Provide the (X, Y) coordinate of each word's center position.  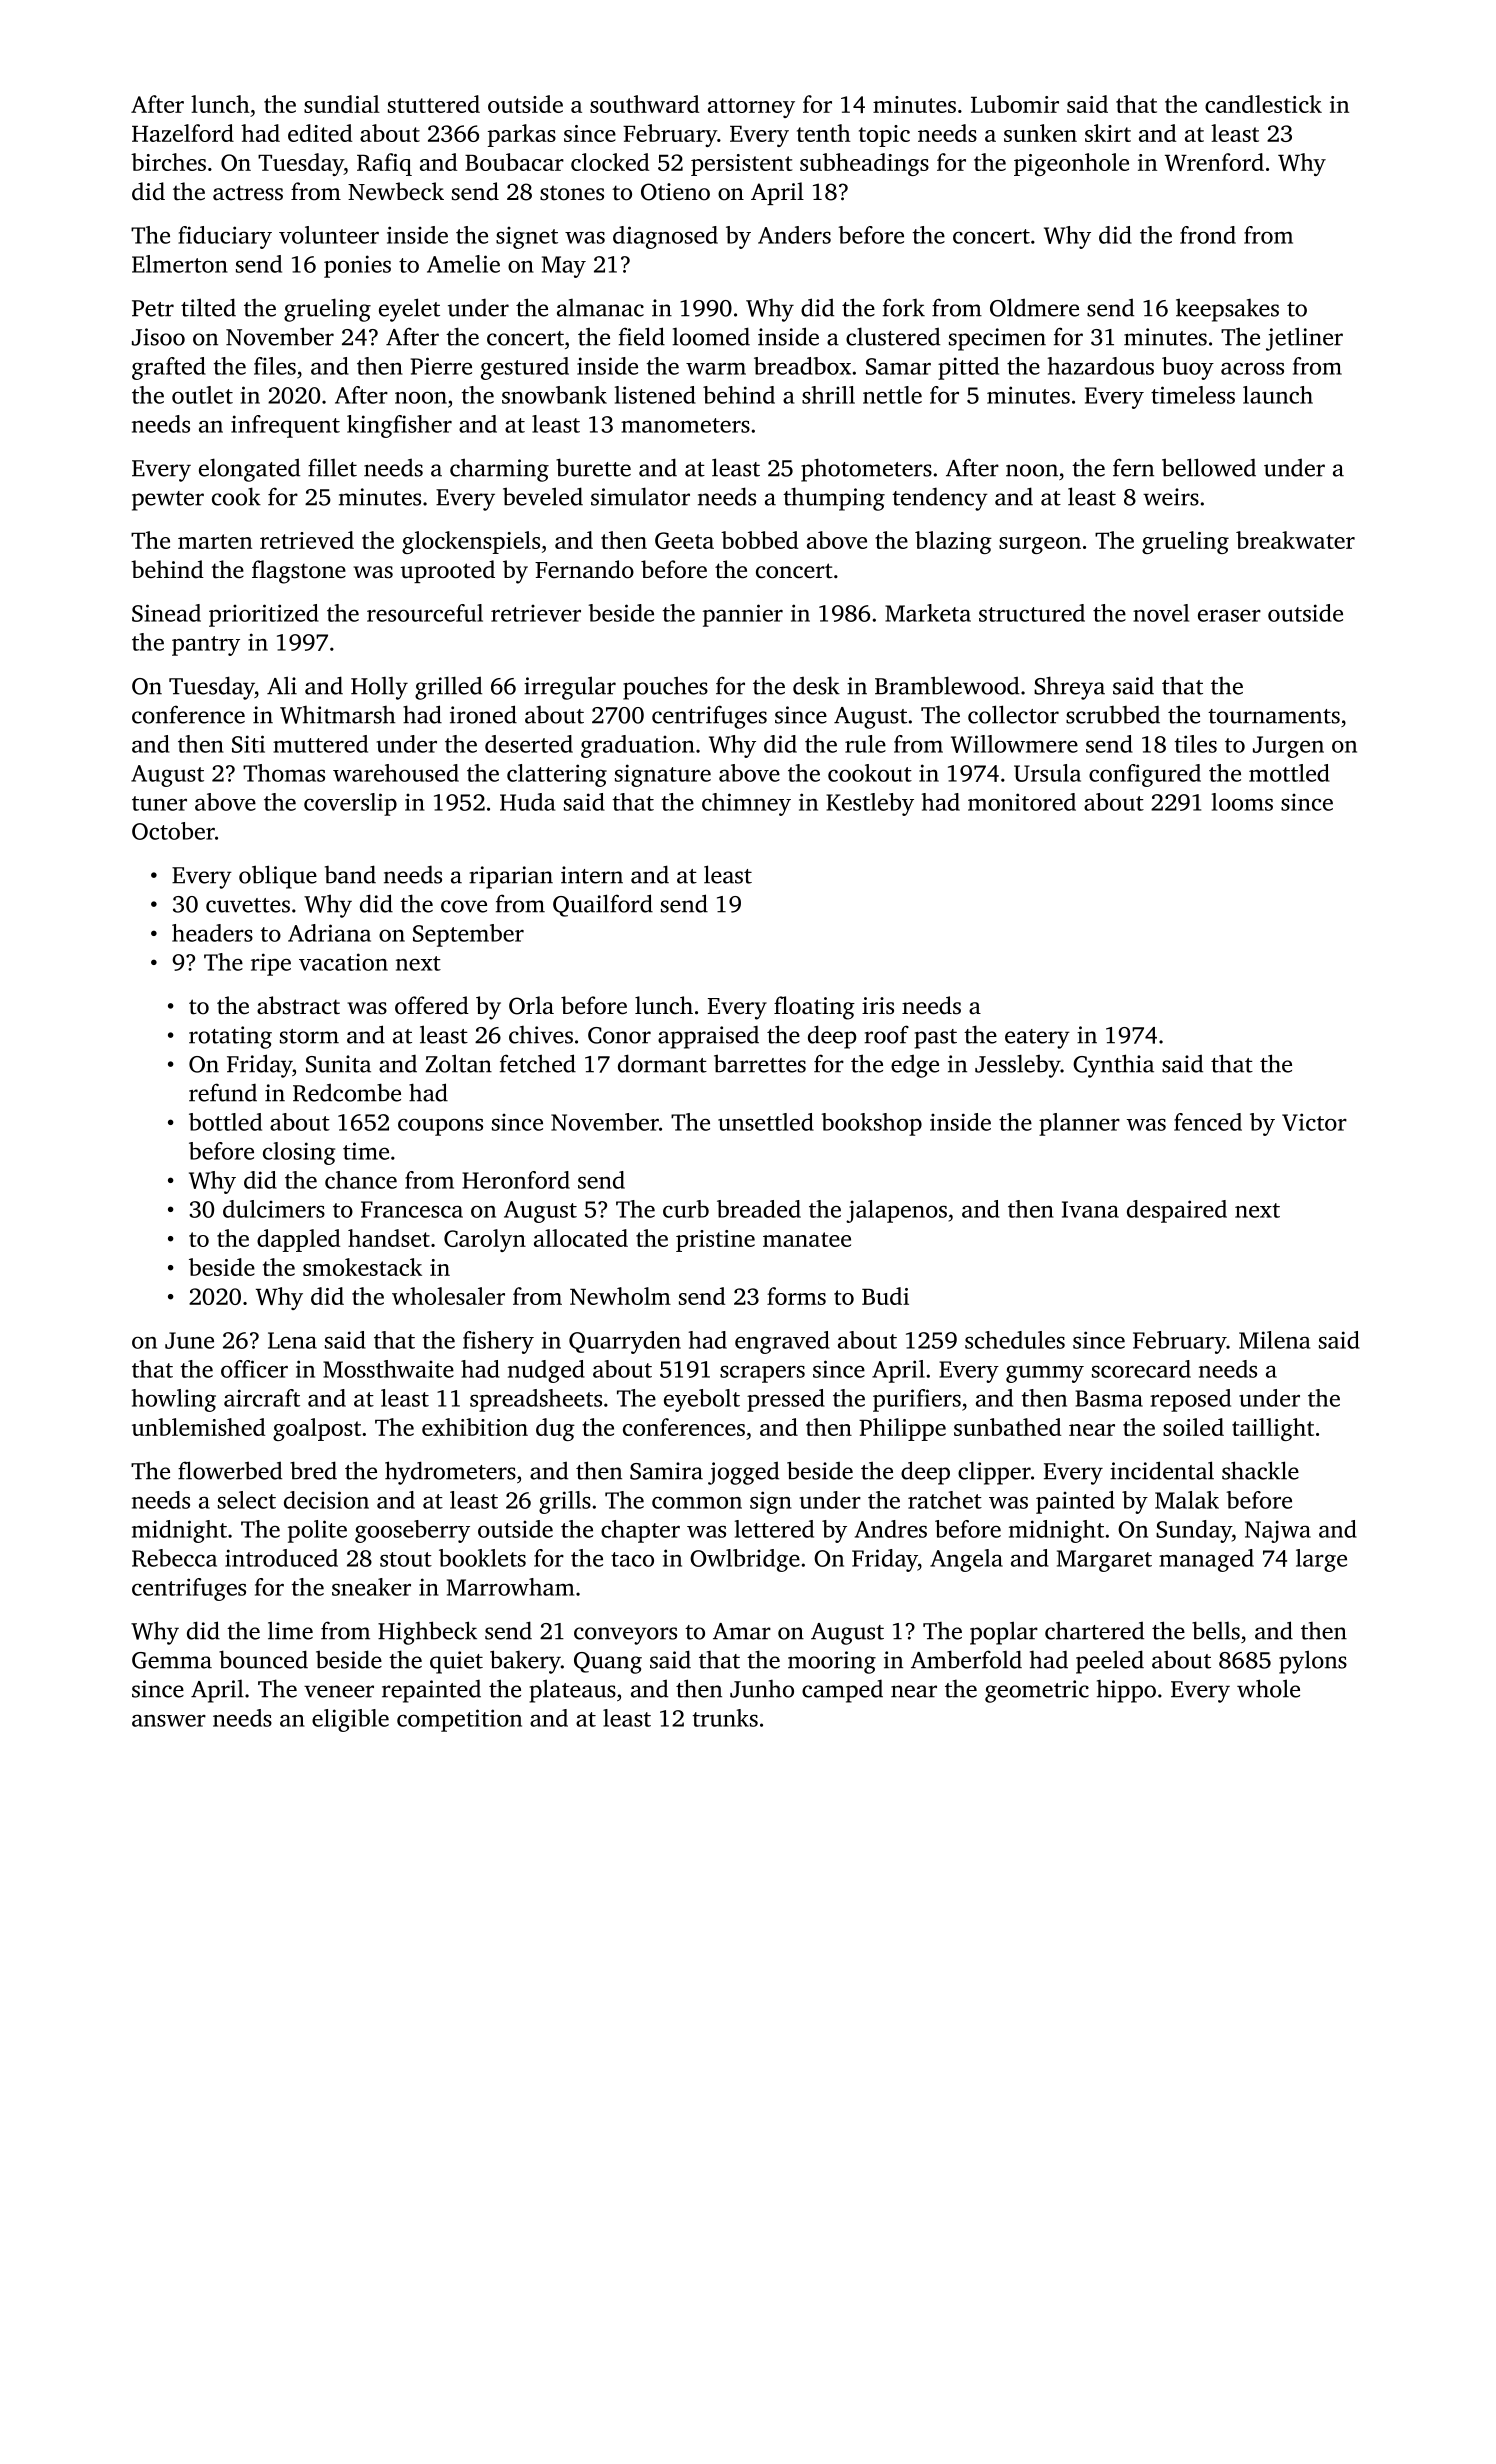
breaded (759, 1209)
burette (593, 467)
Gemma (172, 1660)
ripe (271, 964)
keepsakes (1227, 310)
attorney (751, 108)
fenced (1208, 1122)
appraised (708, 1037)
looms (1242, 802)
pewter (168, 501)
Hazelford (183, 133)
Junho (762, 1689)
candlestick (1263, 104)
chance (361, 1180)
